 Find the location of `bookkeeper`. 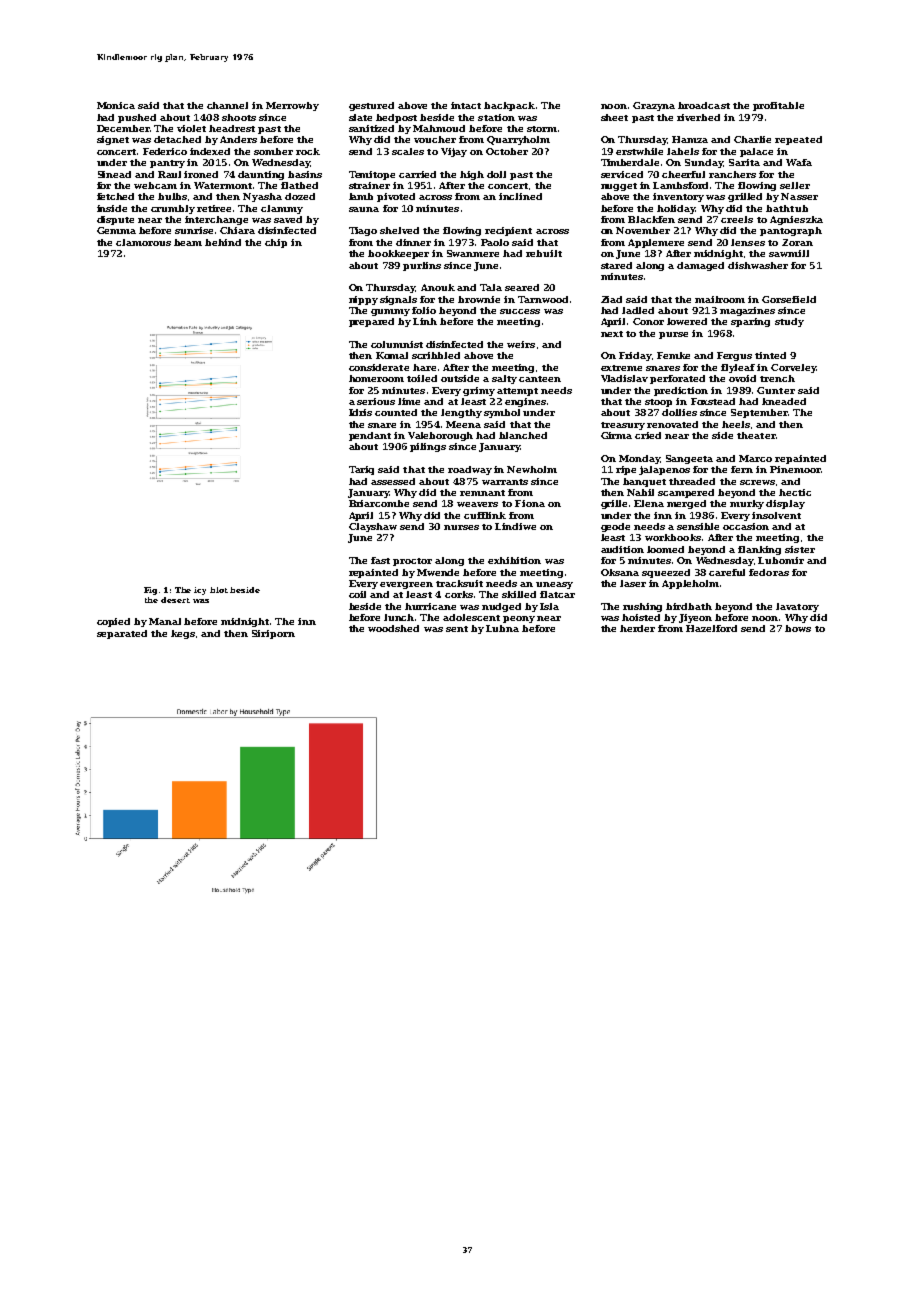

bookkeeper is located at coordinates (398, 254).
